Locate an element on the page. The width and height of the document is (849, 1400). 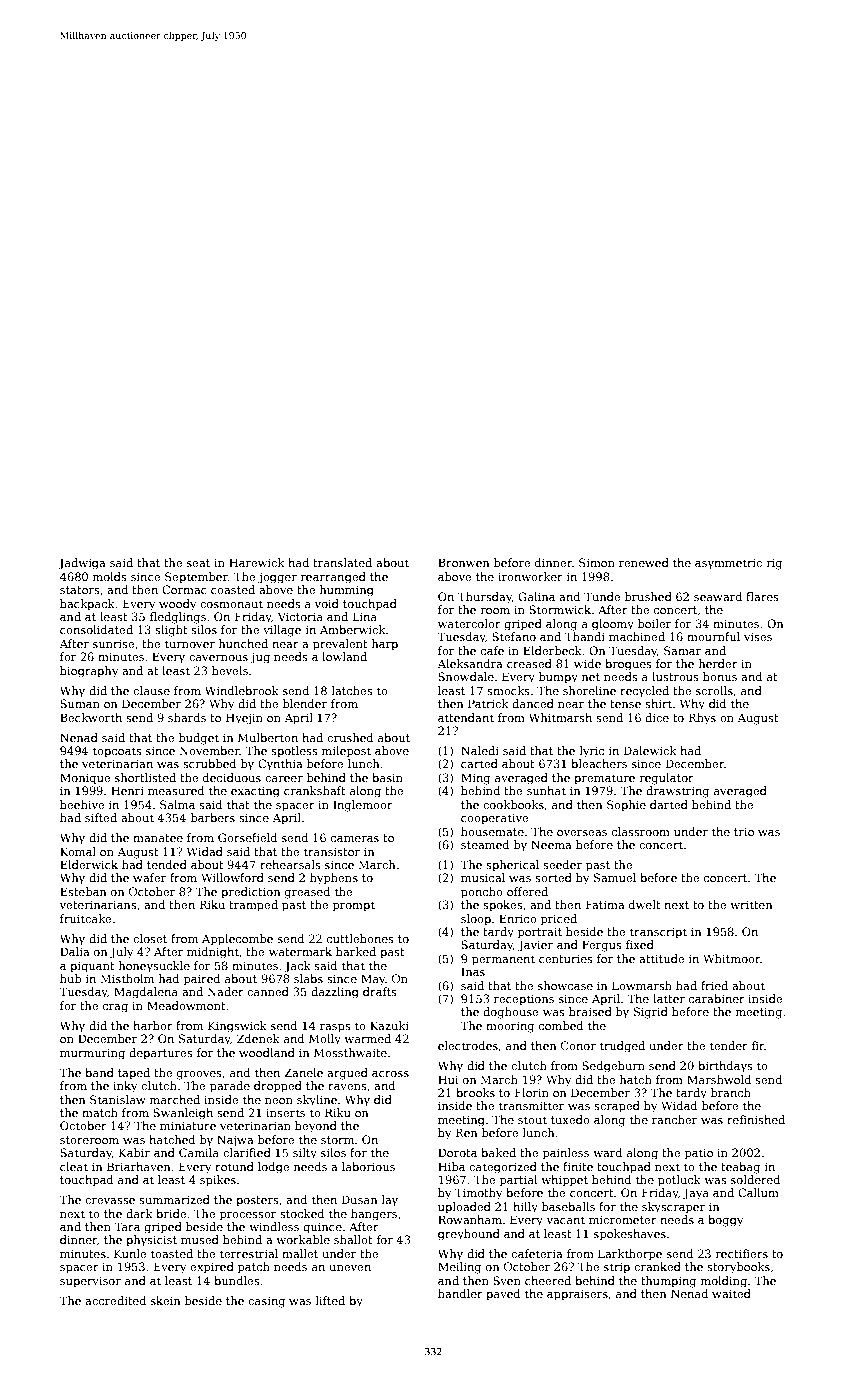
written is located at coordinates (751, 904).
